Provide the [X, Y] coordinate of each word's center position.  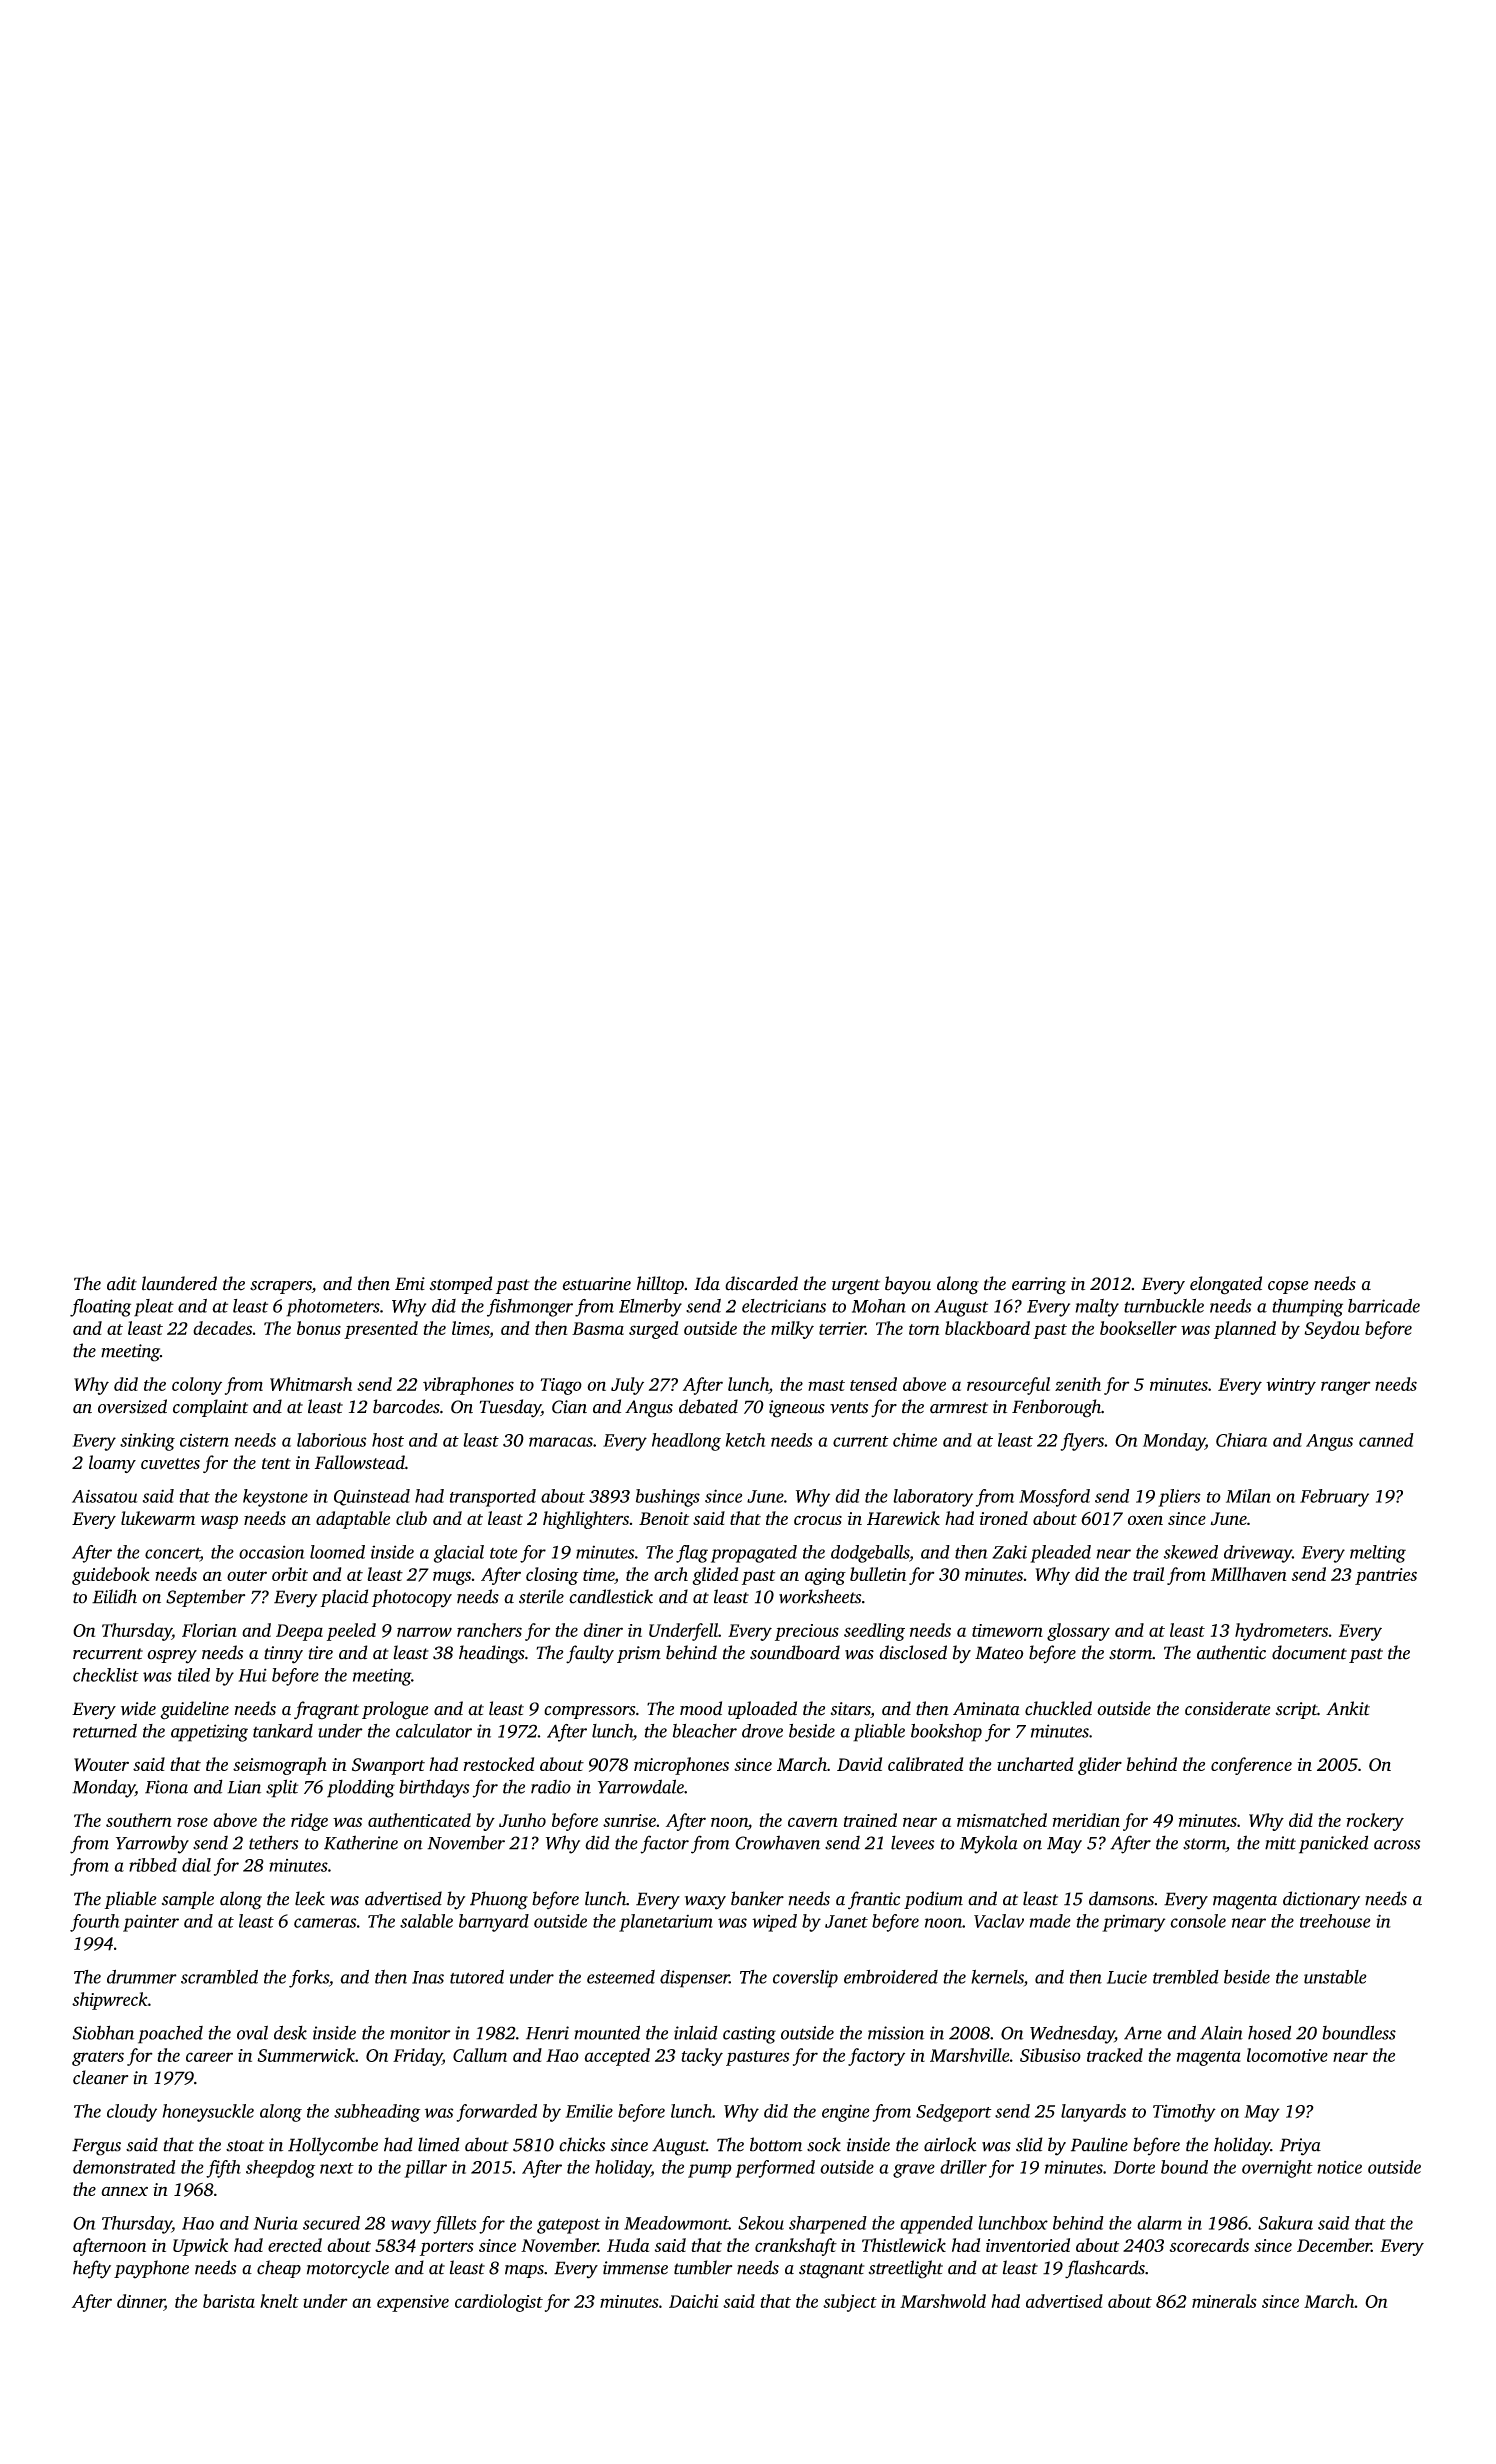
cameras [325, 1923]
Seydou [1332, 1330]
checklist [106, 1675]
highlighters [586, 1520]
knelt [279, 2301]
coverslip [805, 1979]
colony [197, 1386]
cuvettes [170, 1464]
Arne [1143, 2033]
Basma [598, 1328]
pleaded [1060, 1554]
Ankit [1348, 1708]
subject [850, 2303]
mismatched [1002, 1820]
